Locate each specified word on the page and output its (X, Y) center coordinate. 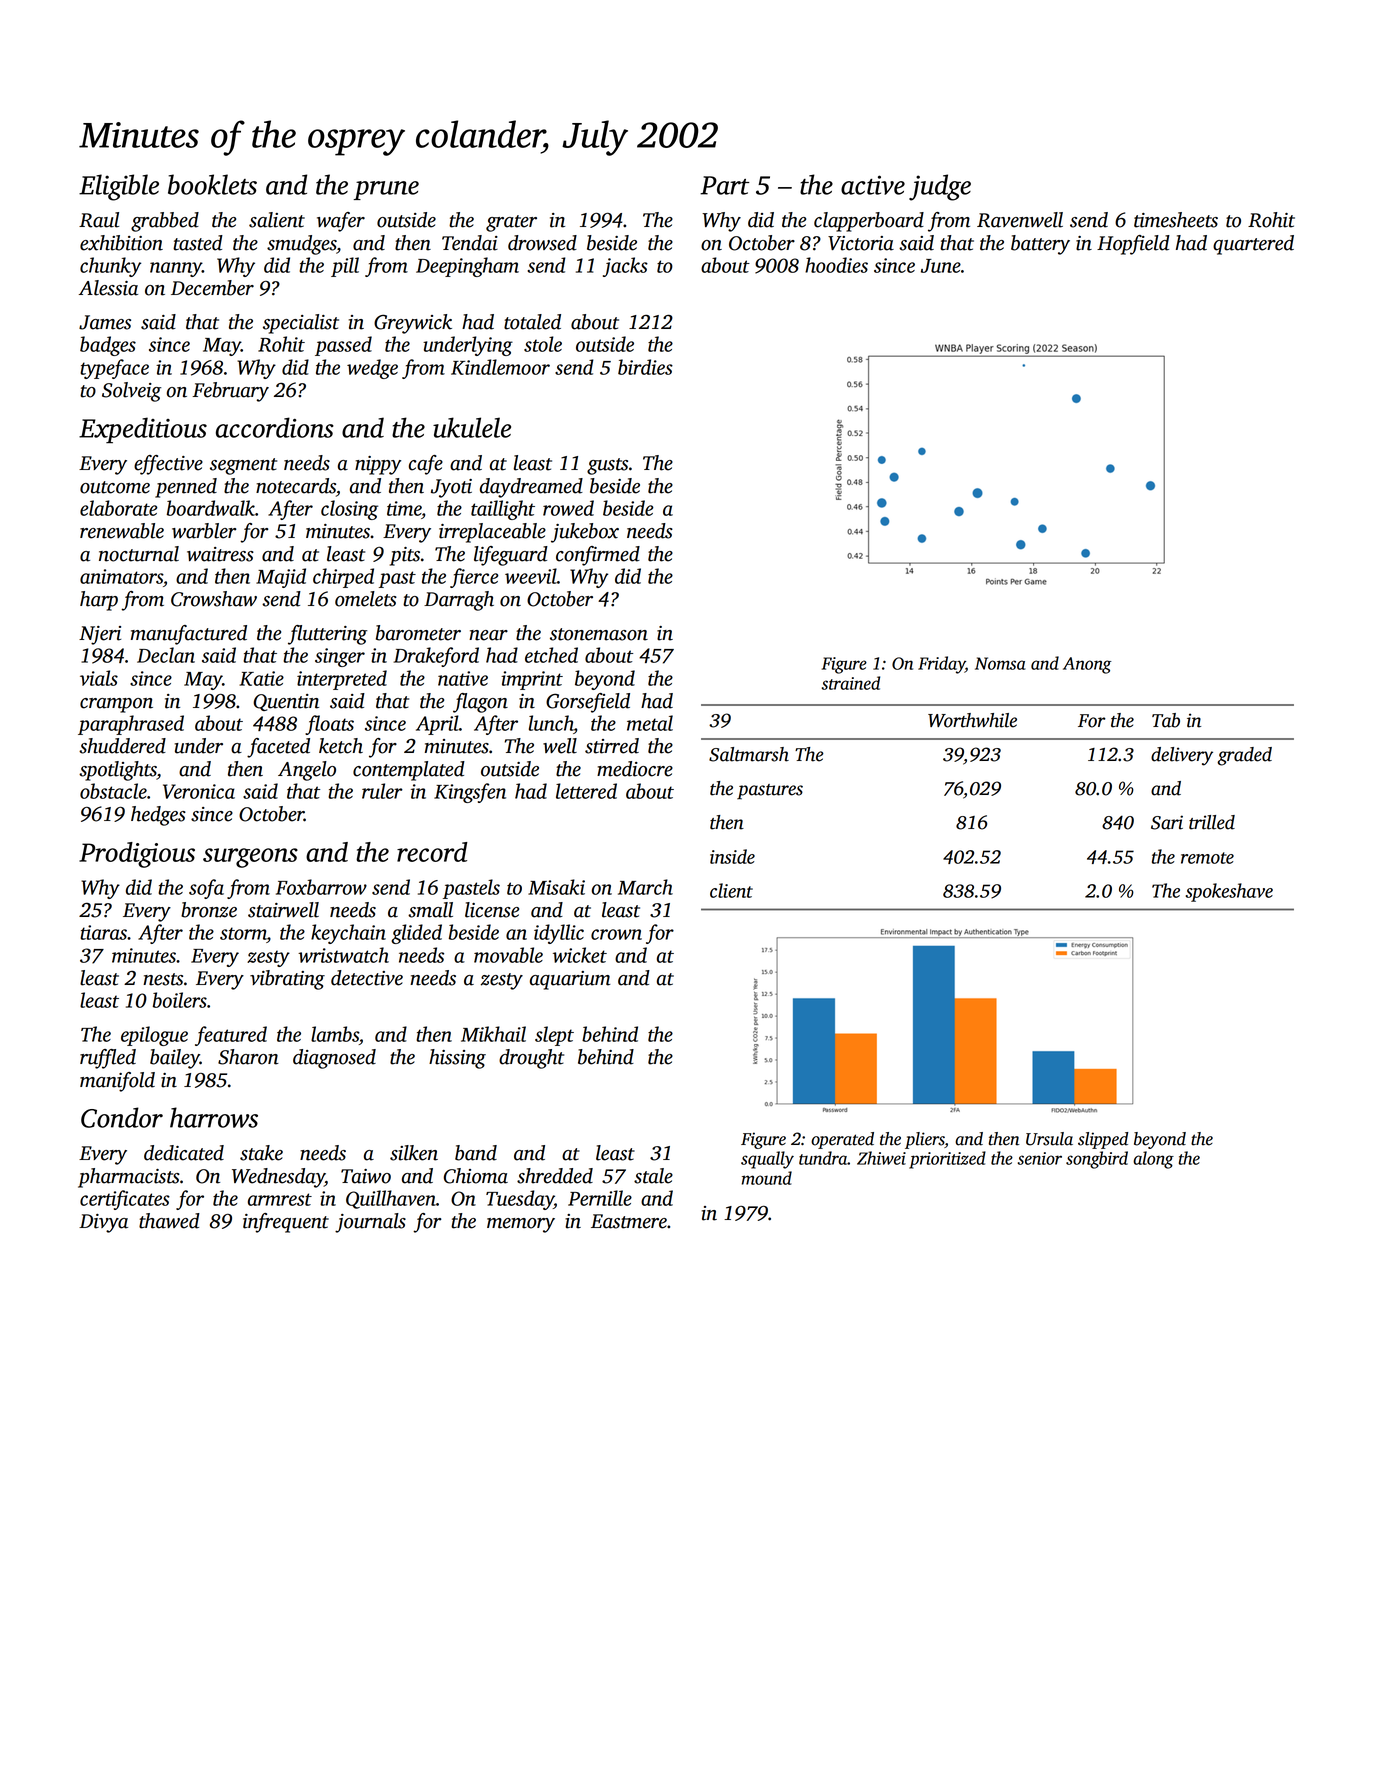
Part (725, 185)
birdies (645, 367)
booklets (212, 184)
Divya (103, 1223)
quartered (1253, 245)
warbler (204, 531)
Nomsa (1000, 663)
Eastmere (629, 1221)
